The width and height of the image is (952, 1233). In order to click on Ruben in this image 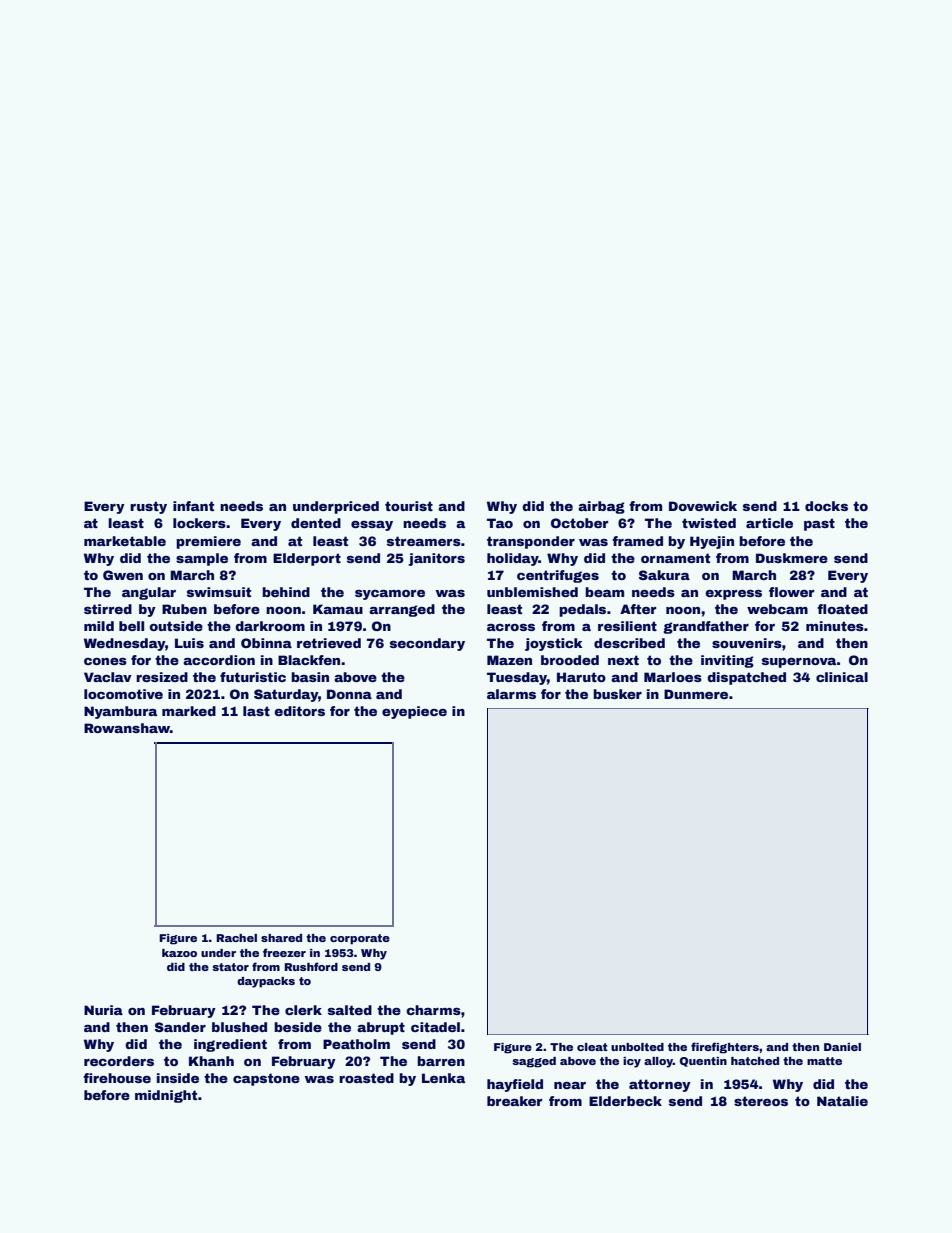, I will do `click(184, 609)`.
